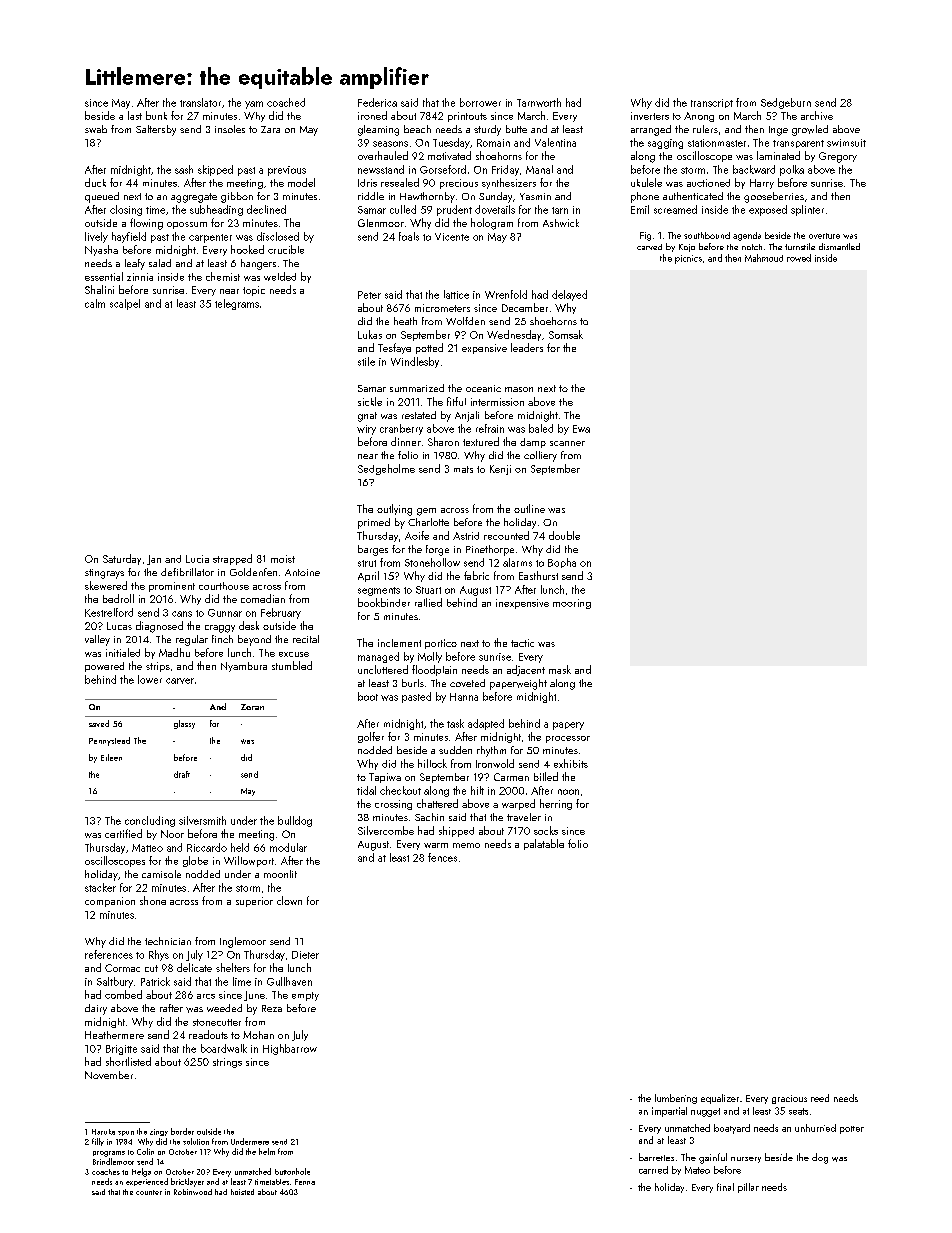 The width and height of the screenshot is (952, 1233). Describe the element at coordinates (688, 259) in the screenshot. I see `picnics` at that location.
